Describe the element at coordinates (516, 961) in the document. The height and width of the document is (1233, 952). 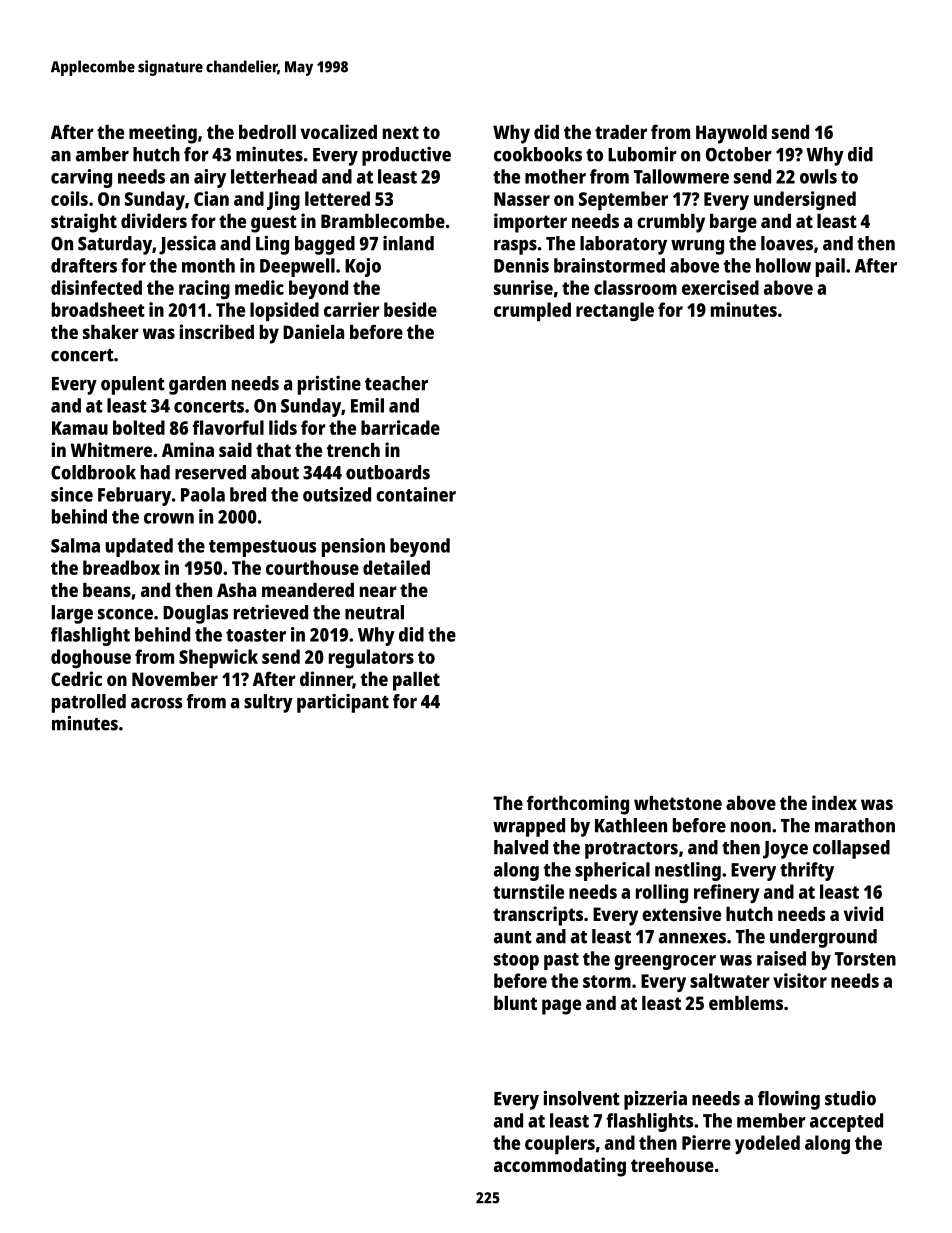
I see `stoop` at that location.
